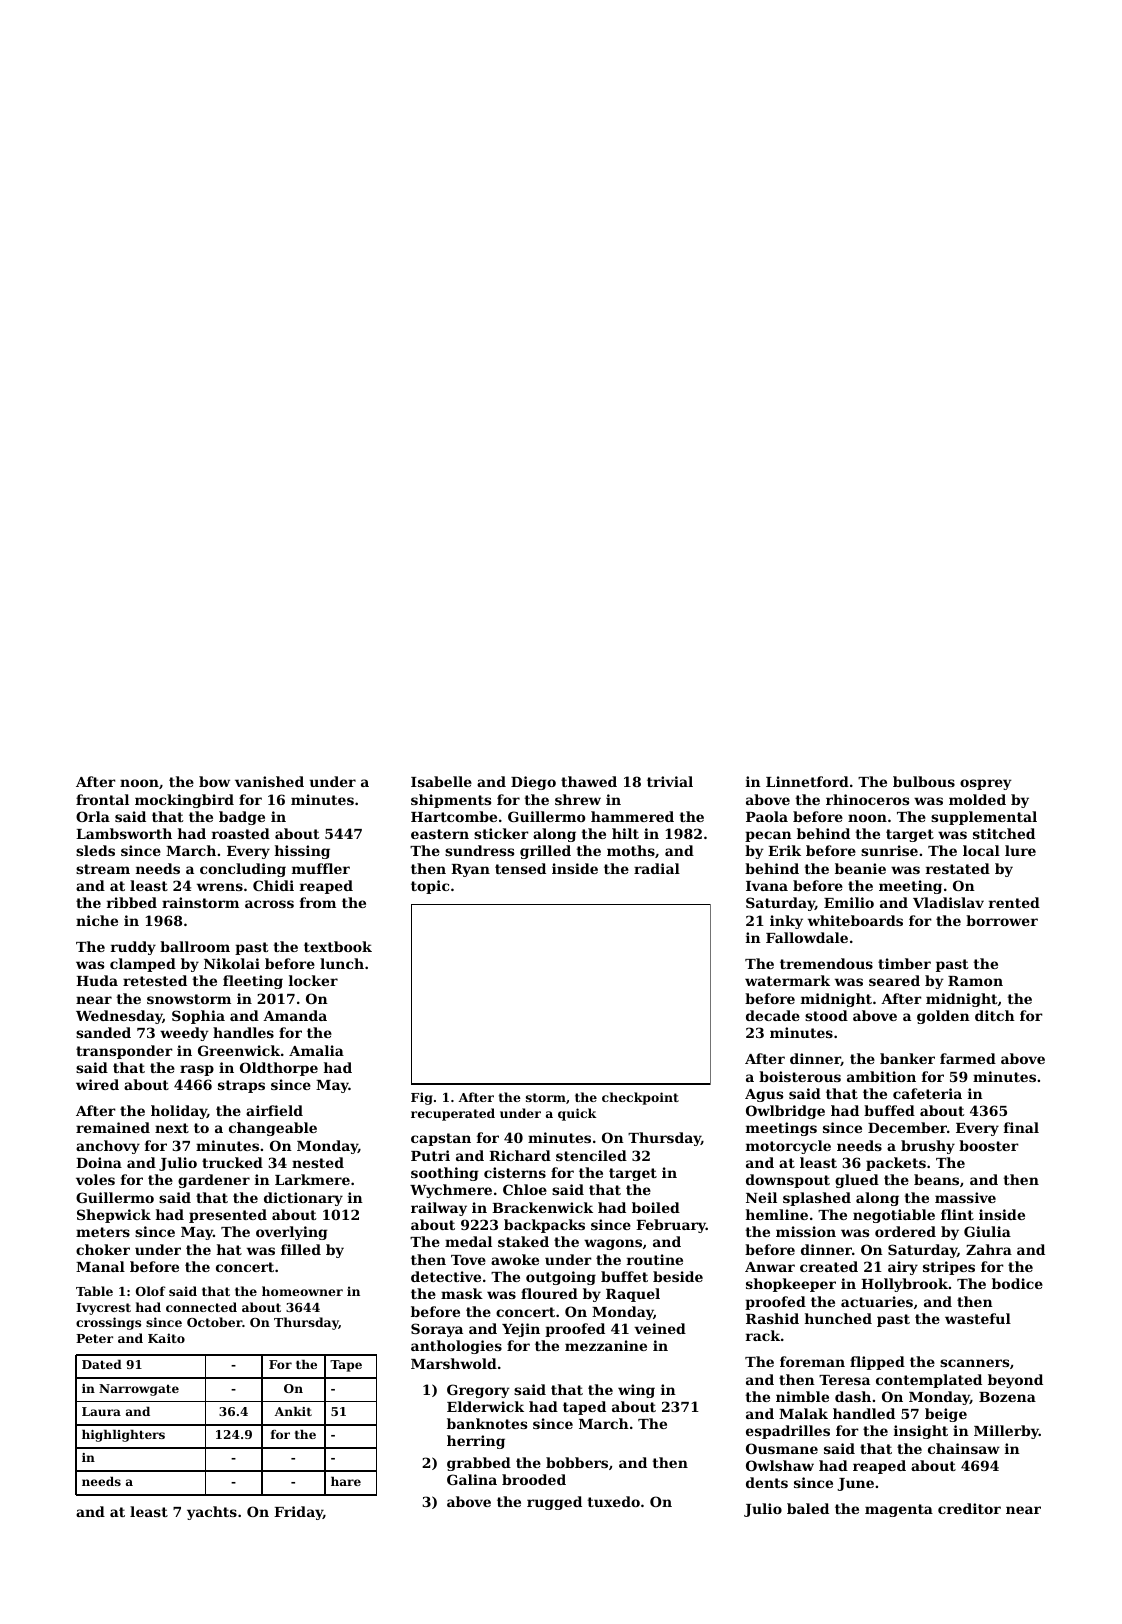  What do you see at coordinates (904, 1285) in the screenshot?
I see `Hollybrook` at bounding box center [904, 1285].
